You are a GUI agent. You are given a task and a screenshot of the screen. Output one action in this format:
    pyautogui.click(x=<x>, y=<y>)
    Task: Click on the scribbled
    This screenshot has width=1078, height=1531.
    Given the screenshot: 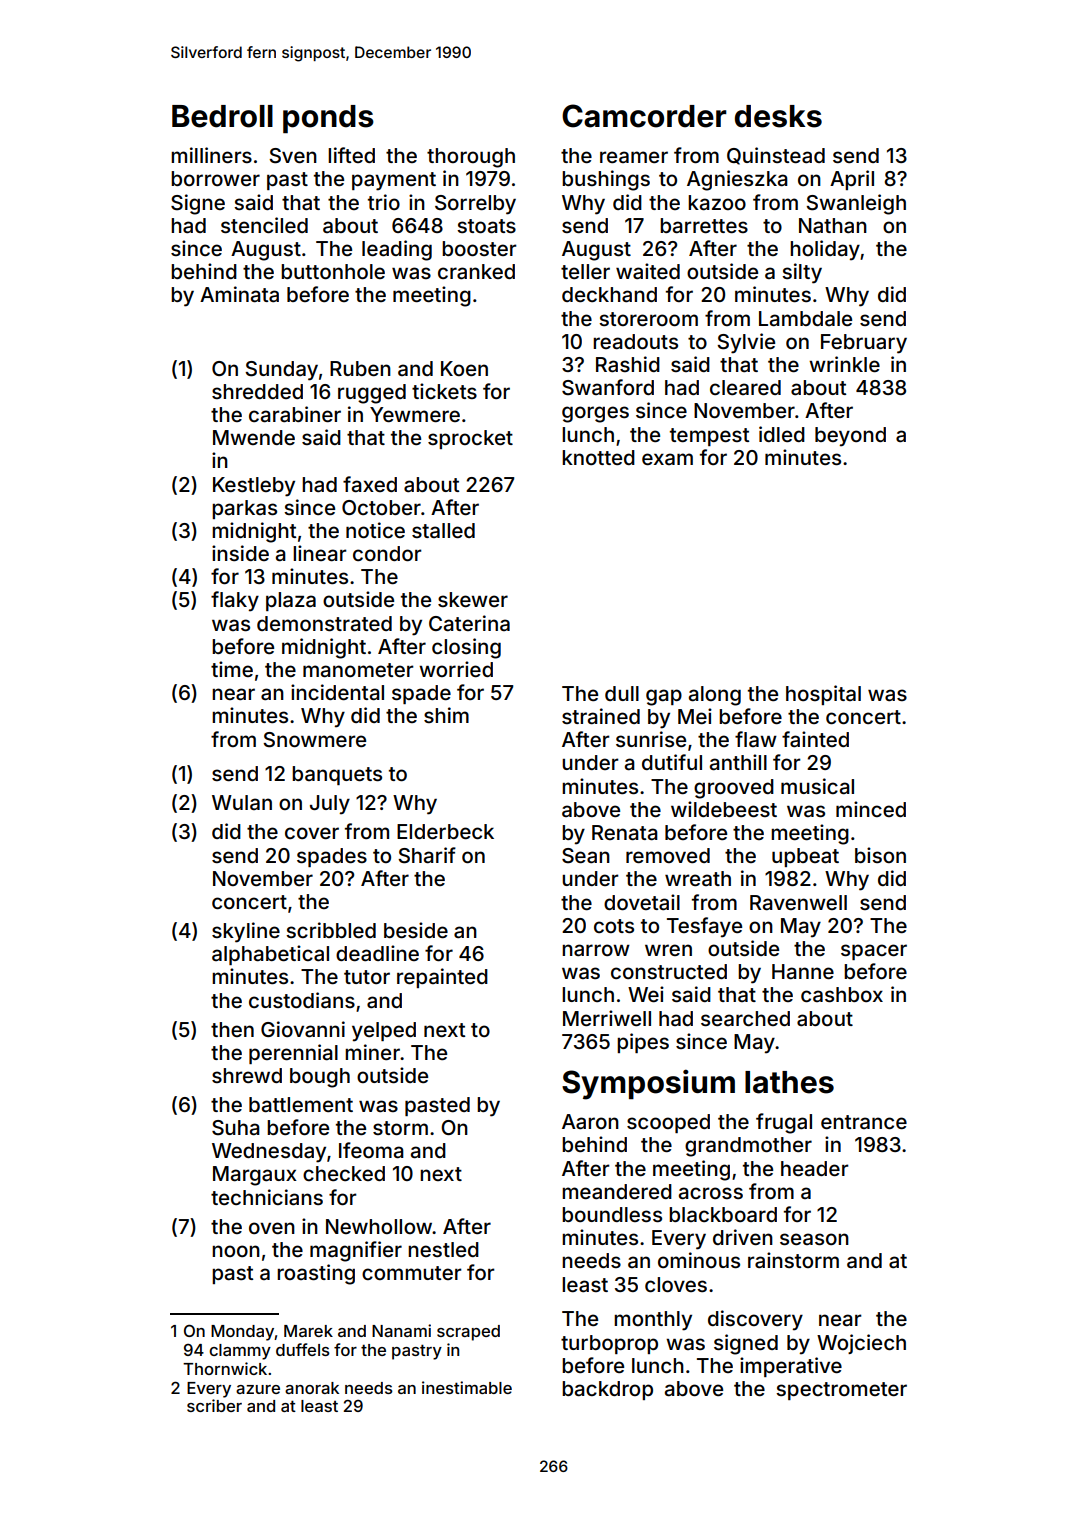 What is the action you would take?
    pyautogui.click(x=331, y=930)
